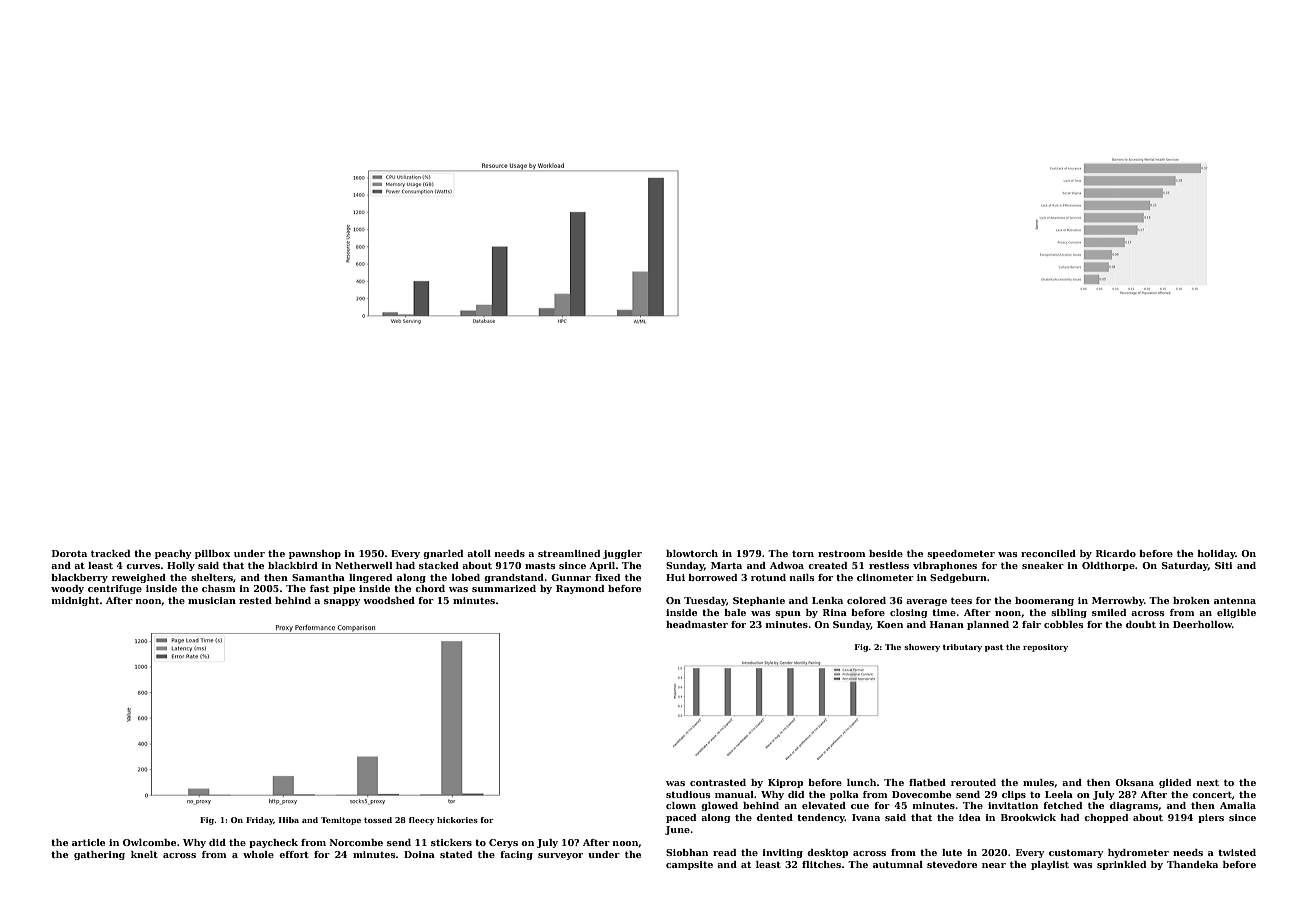  Describe the element at coordinates (718, 782) in the document. I see `contrasted` at that location.
